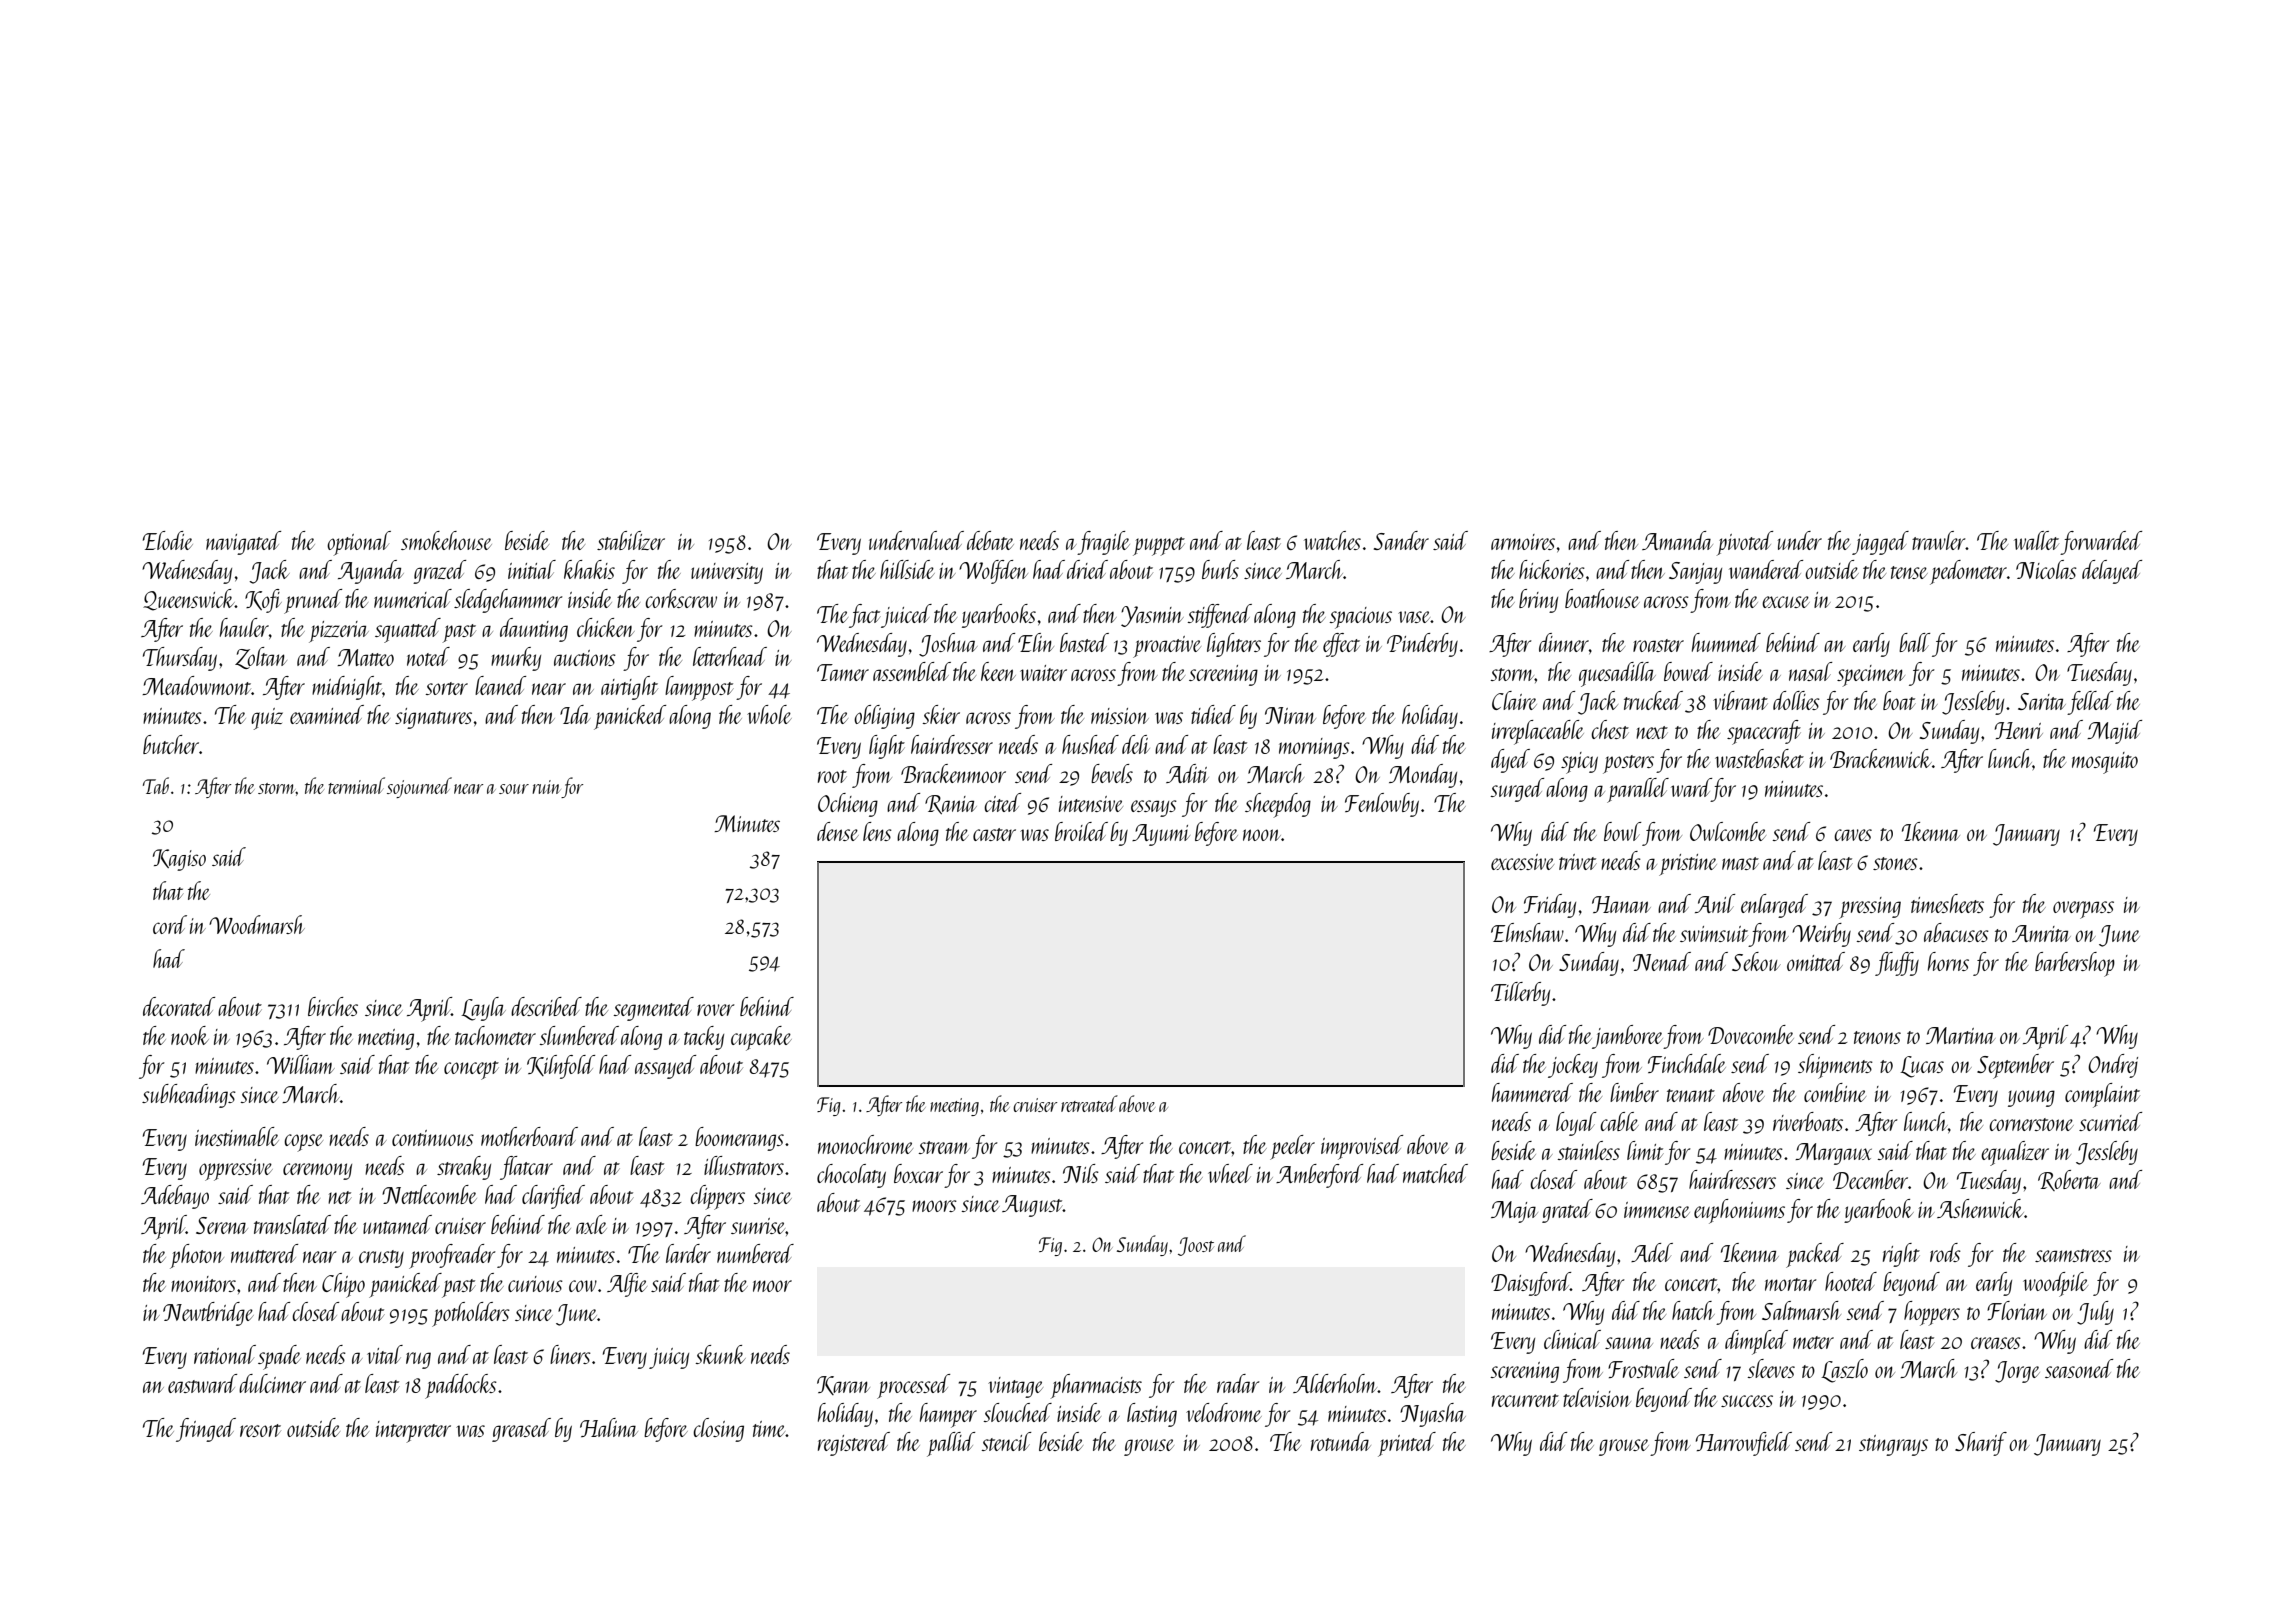 The height and width of the page is (1614, 2282). What do you see at coordinates (761, 1038) in the page?
I see `cupcake` at bounding box center [761, 1038].
